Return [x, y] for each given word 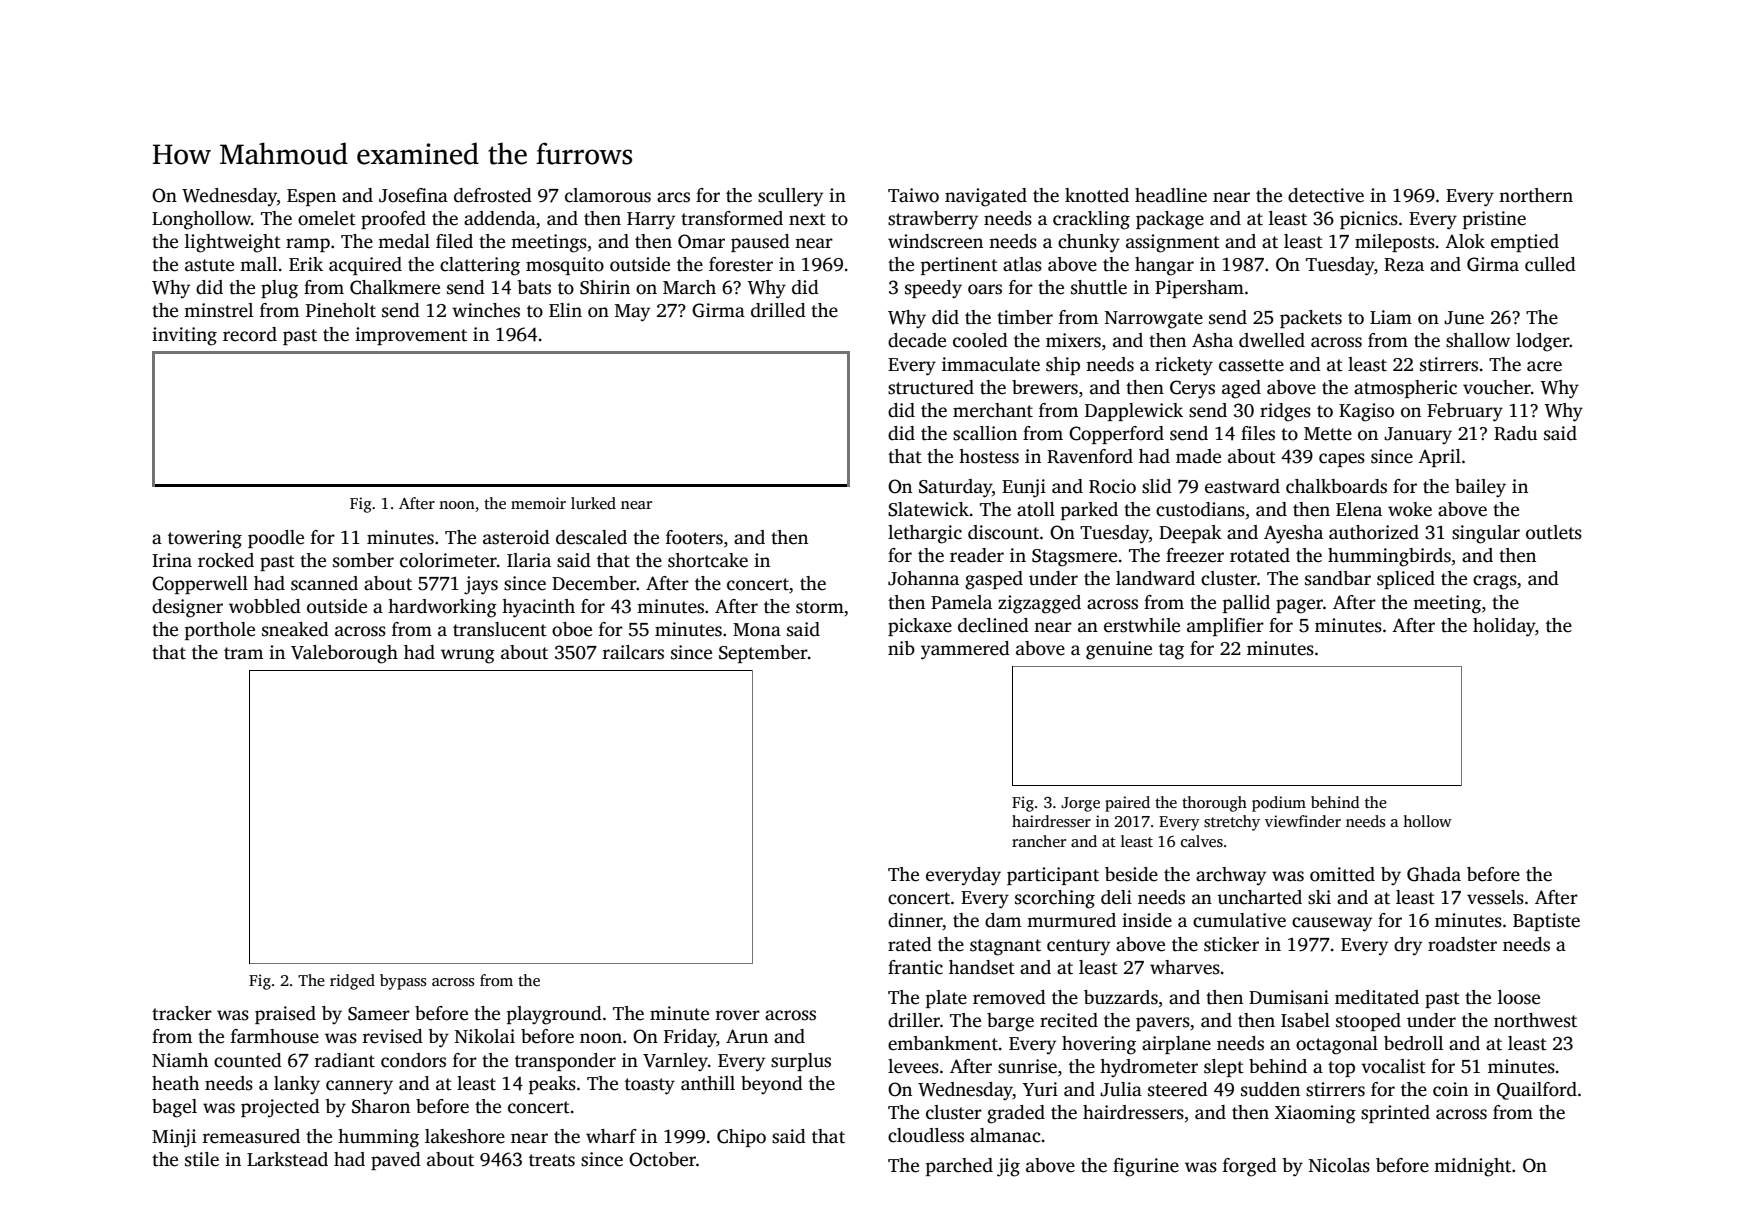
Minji [174, 1138]
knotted [1097, 195]
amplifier [1225, 627]
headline [1171, 195]
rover [738, 1015]
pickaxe [920, 627]
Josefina [413, 195]
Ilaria [529, 560]
